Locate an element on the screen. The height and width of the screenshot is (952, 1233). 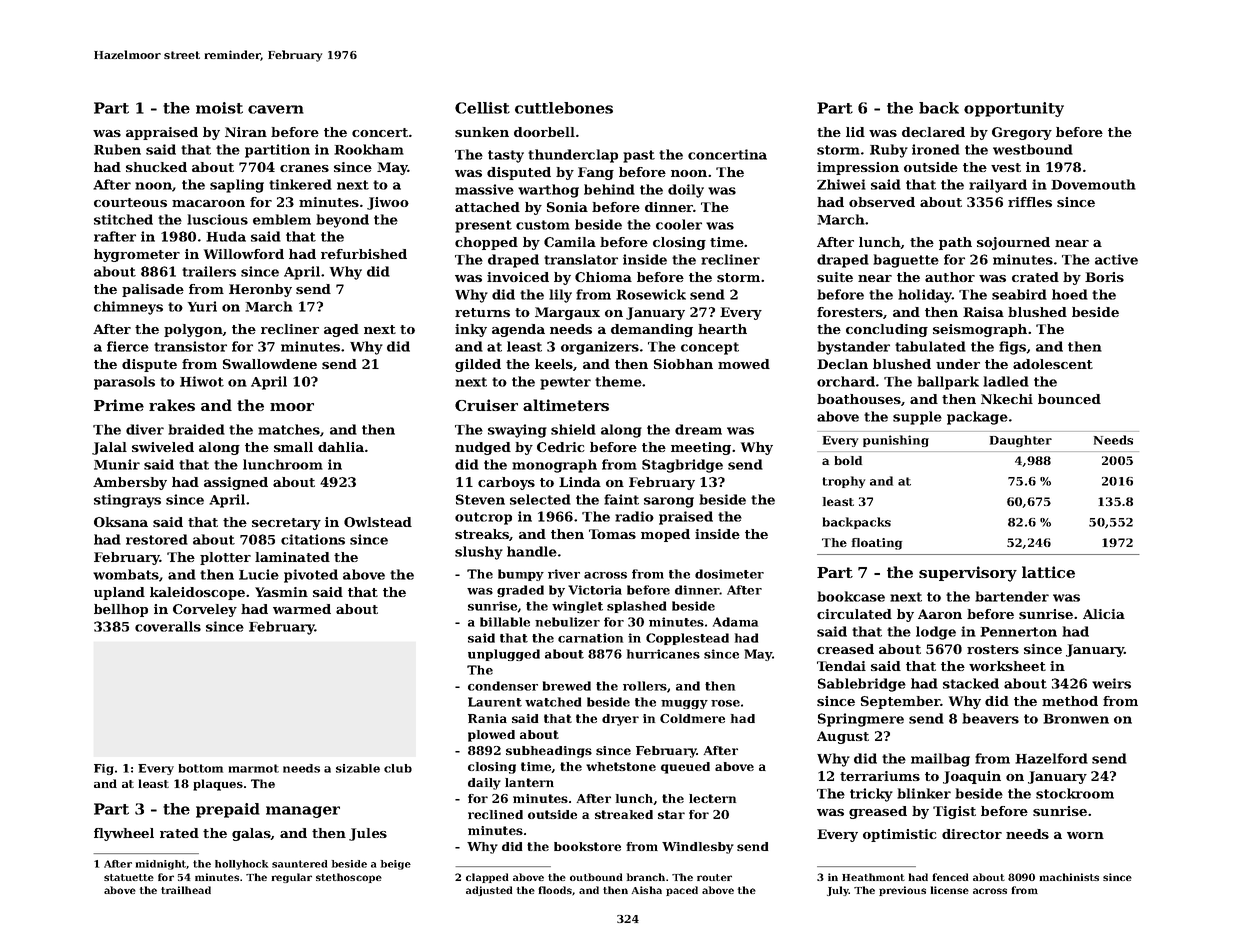
swaying is located at coordinates (517, 431).
